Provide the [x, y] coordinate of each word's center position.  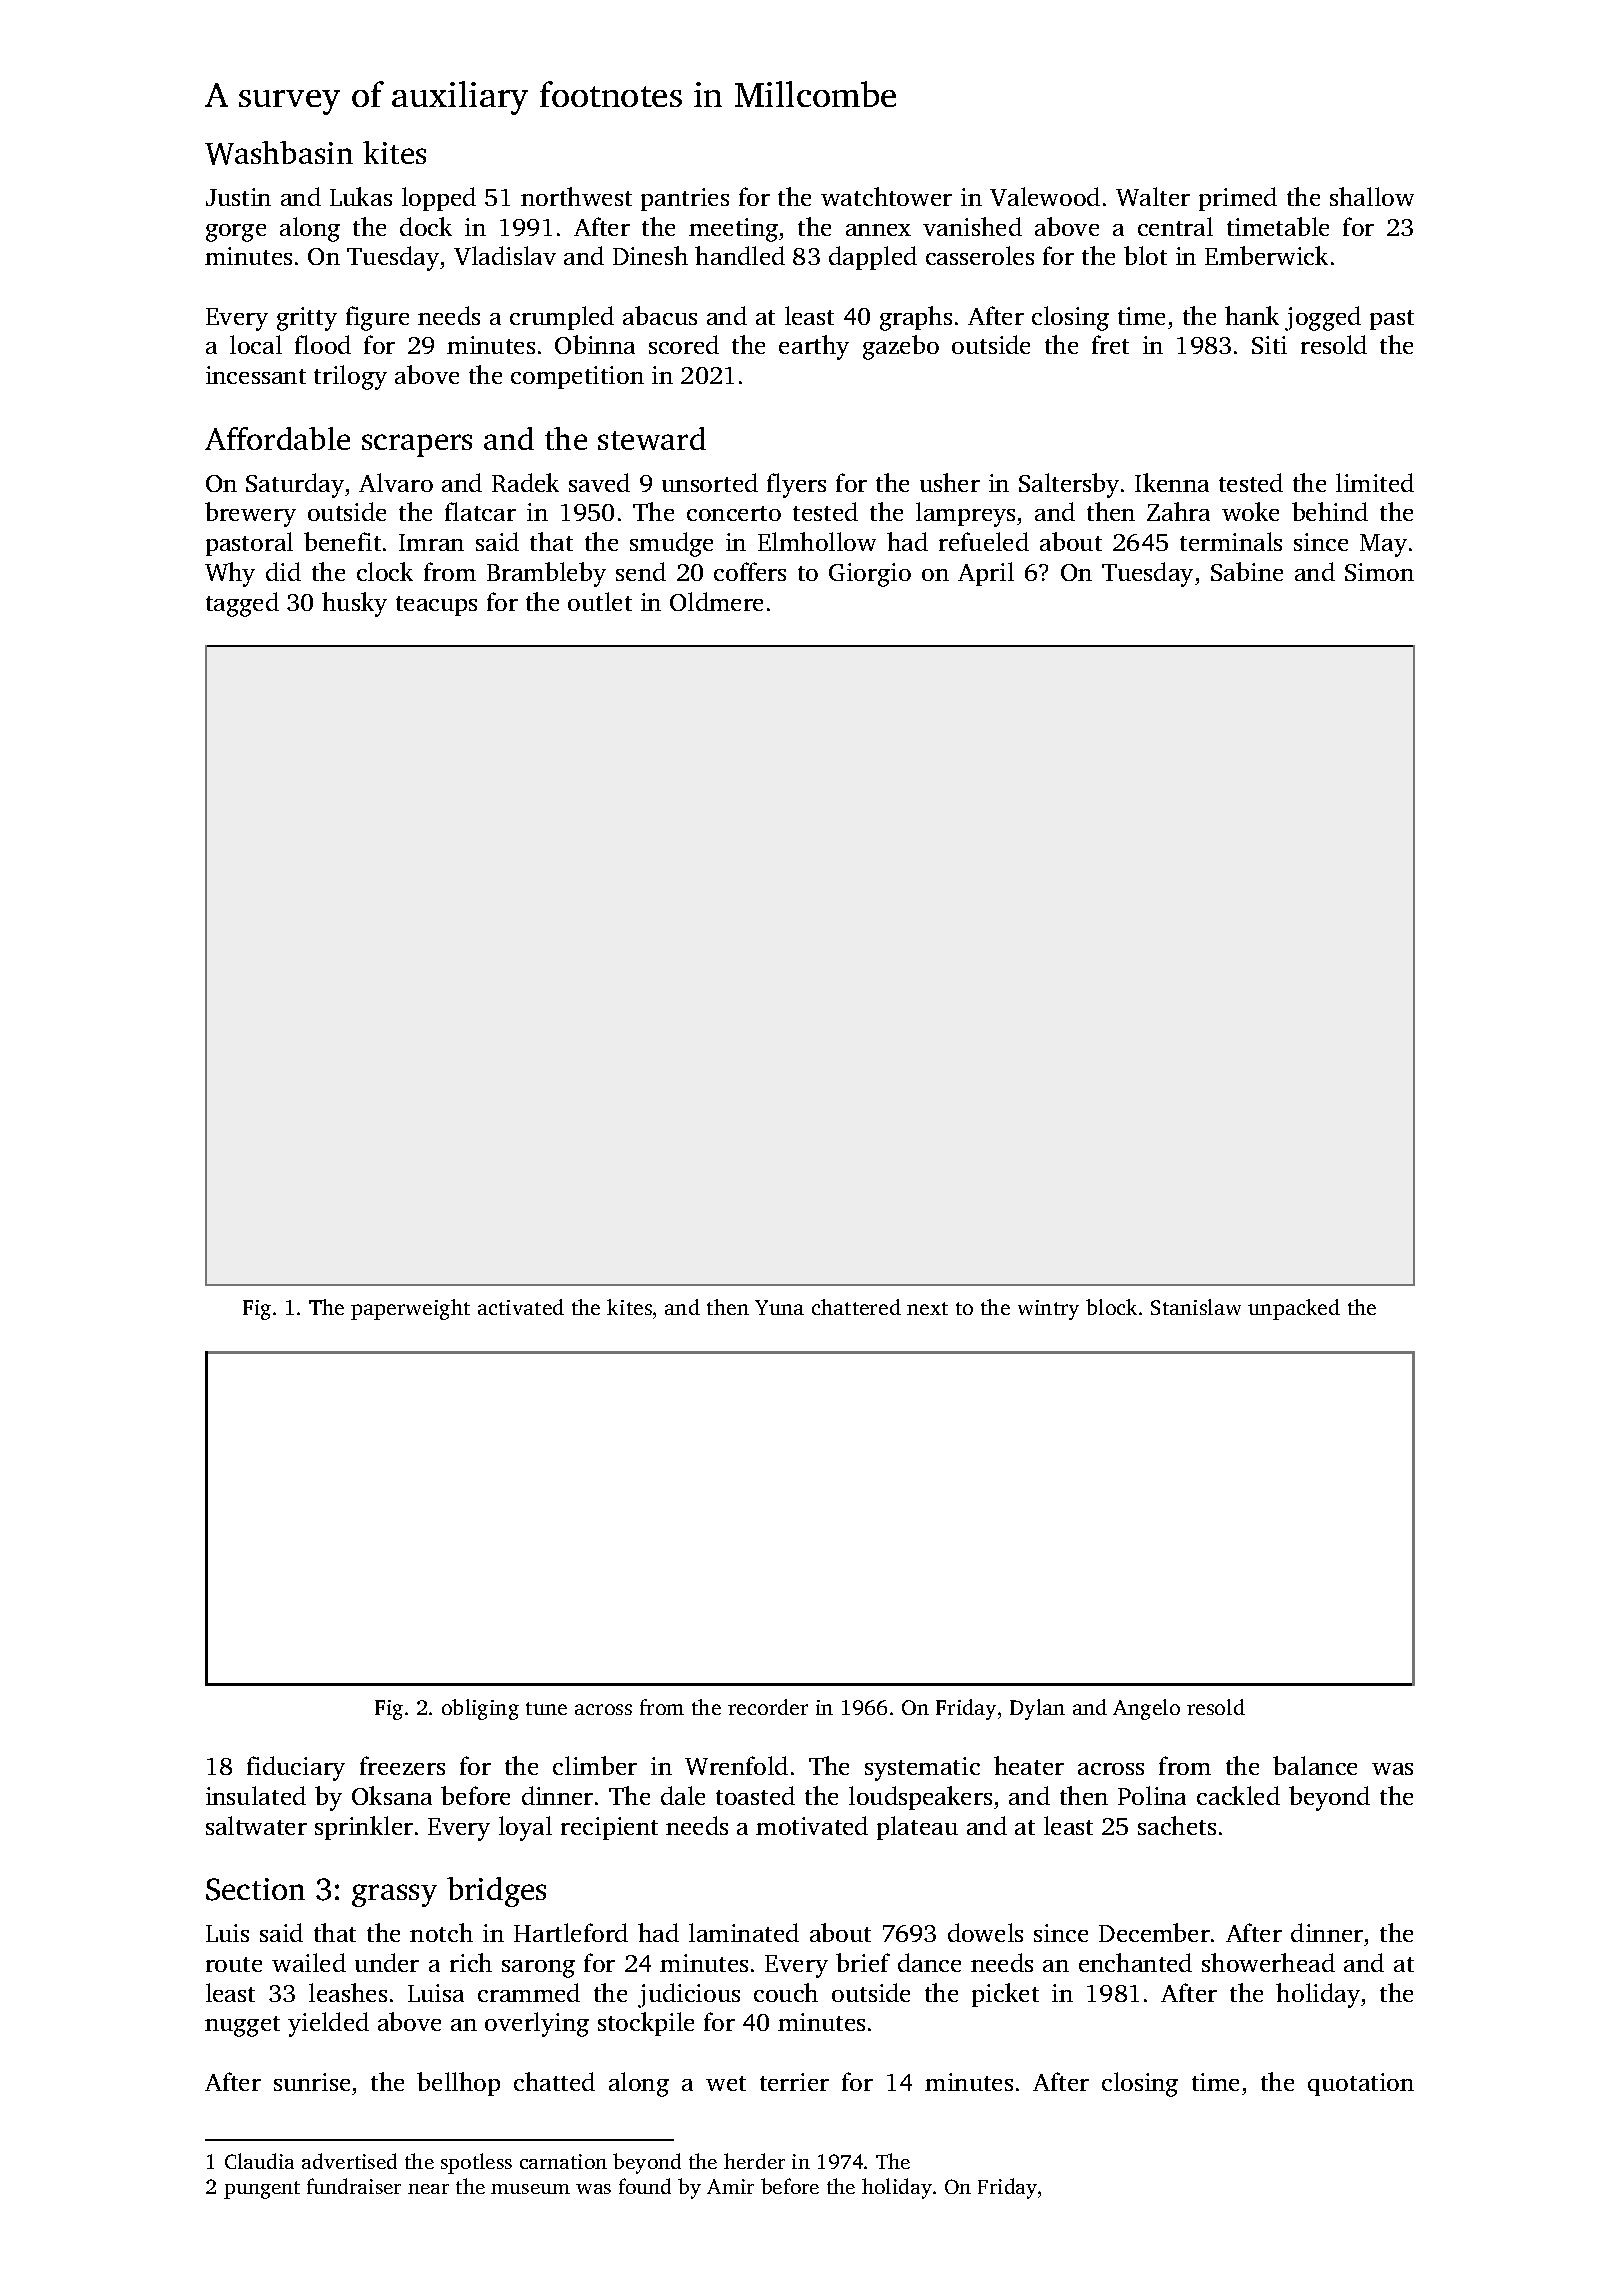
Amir [730, 2186]
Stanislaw [1196, 1307]
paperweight [410, 1309]
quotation [1361, 2084]
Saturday [295, 485]
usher [950, 482]
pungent [262, 2190]
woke [1250, 511]
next [927, 1308]
